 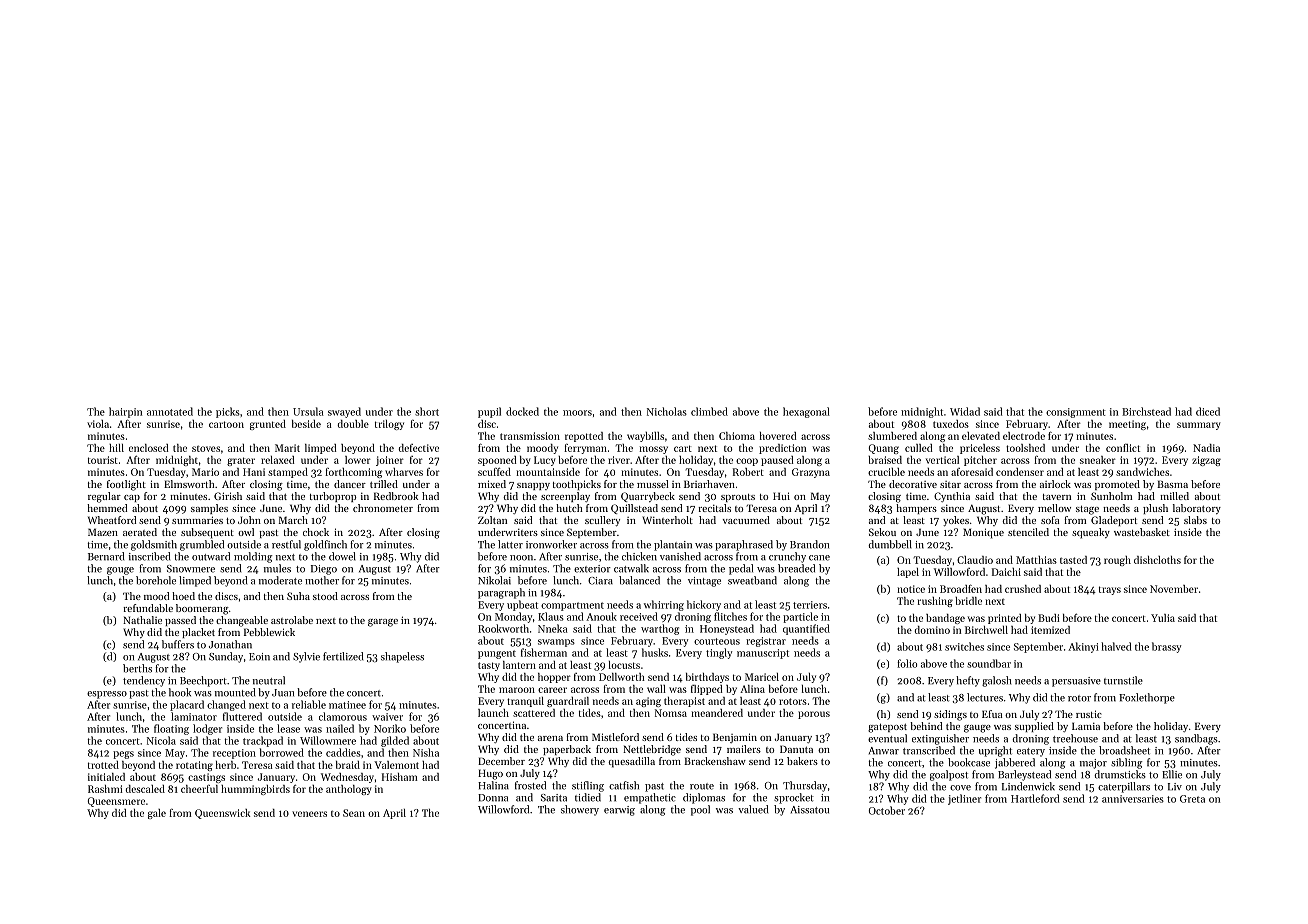 What do you see at coordinates (887, 810) in the page?
I see `October` at bounding box center [887, 810].
